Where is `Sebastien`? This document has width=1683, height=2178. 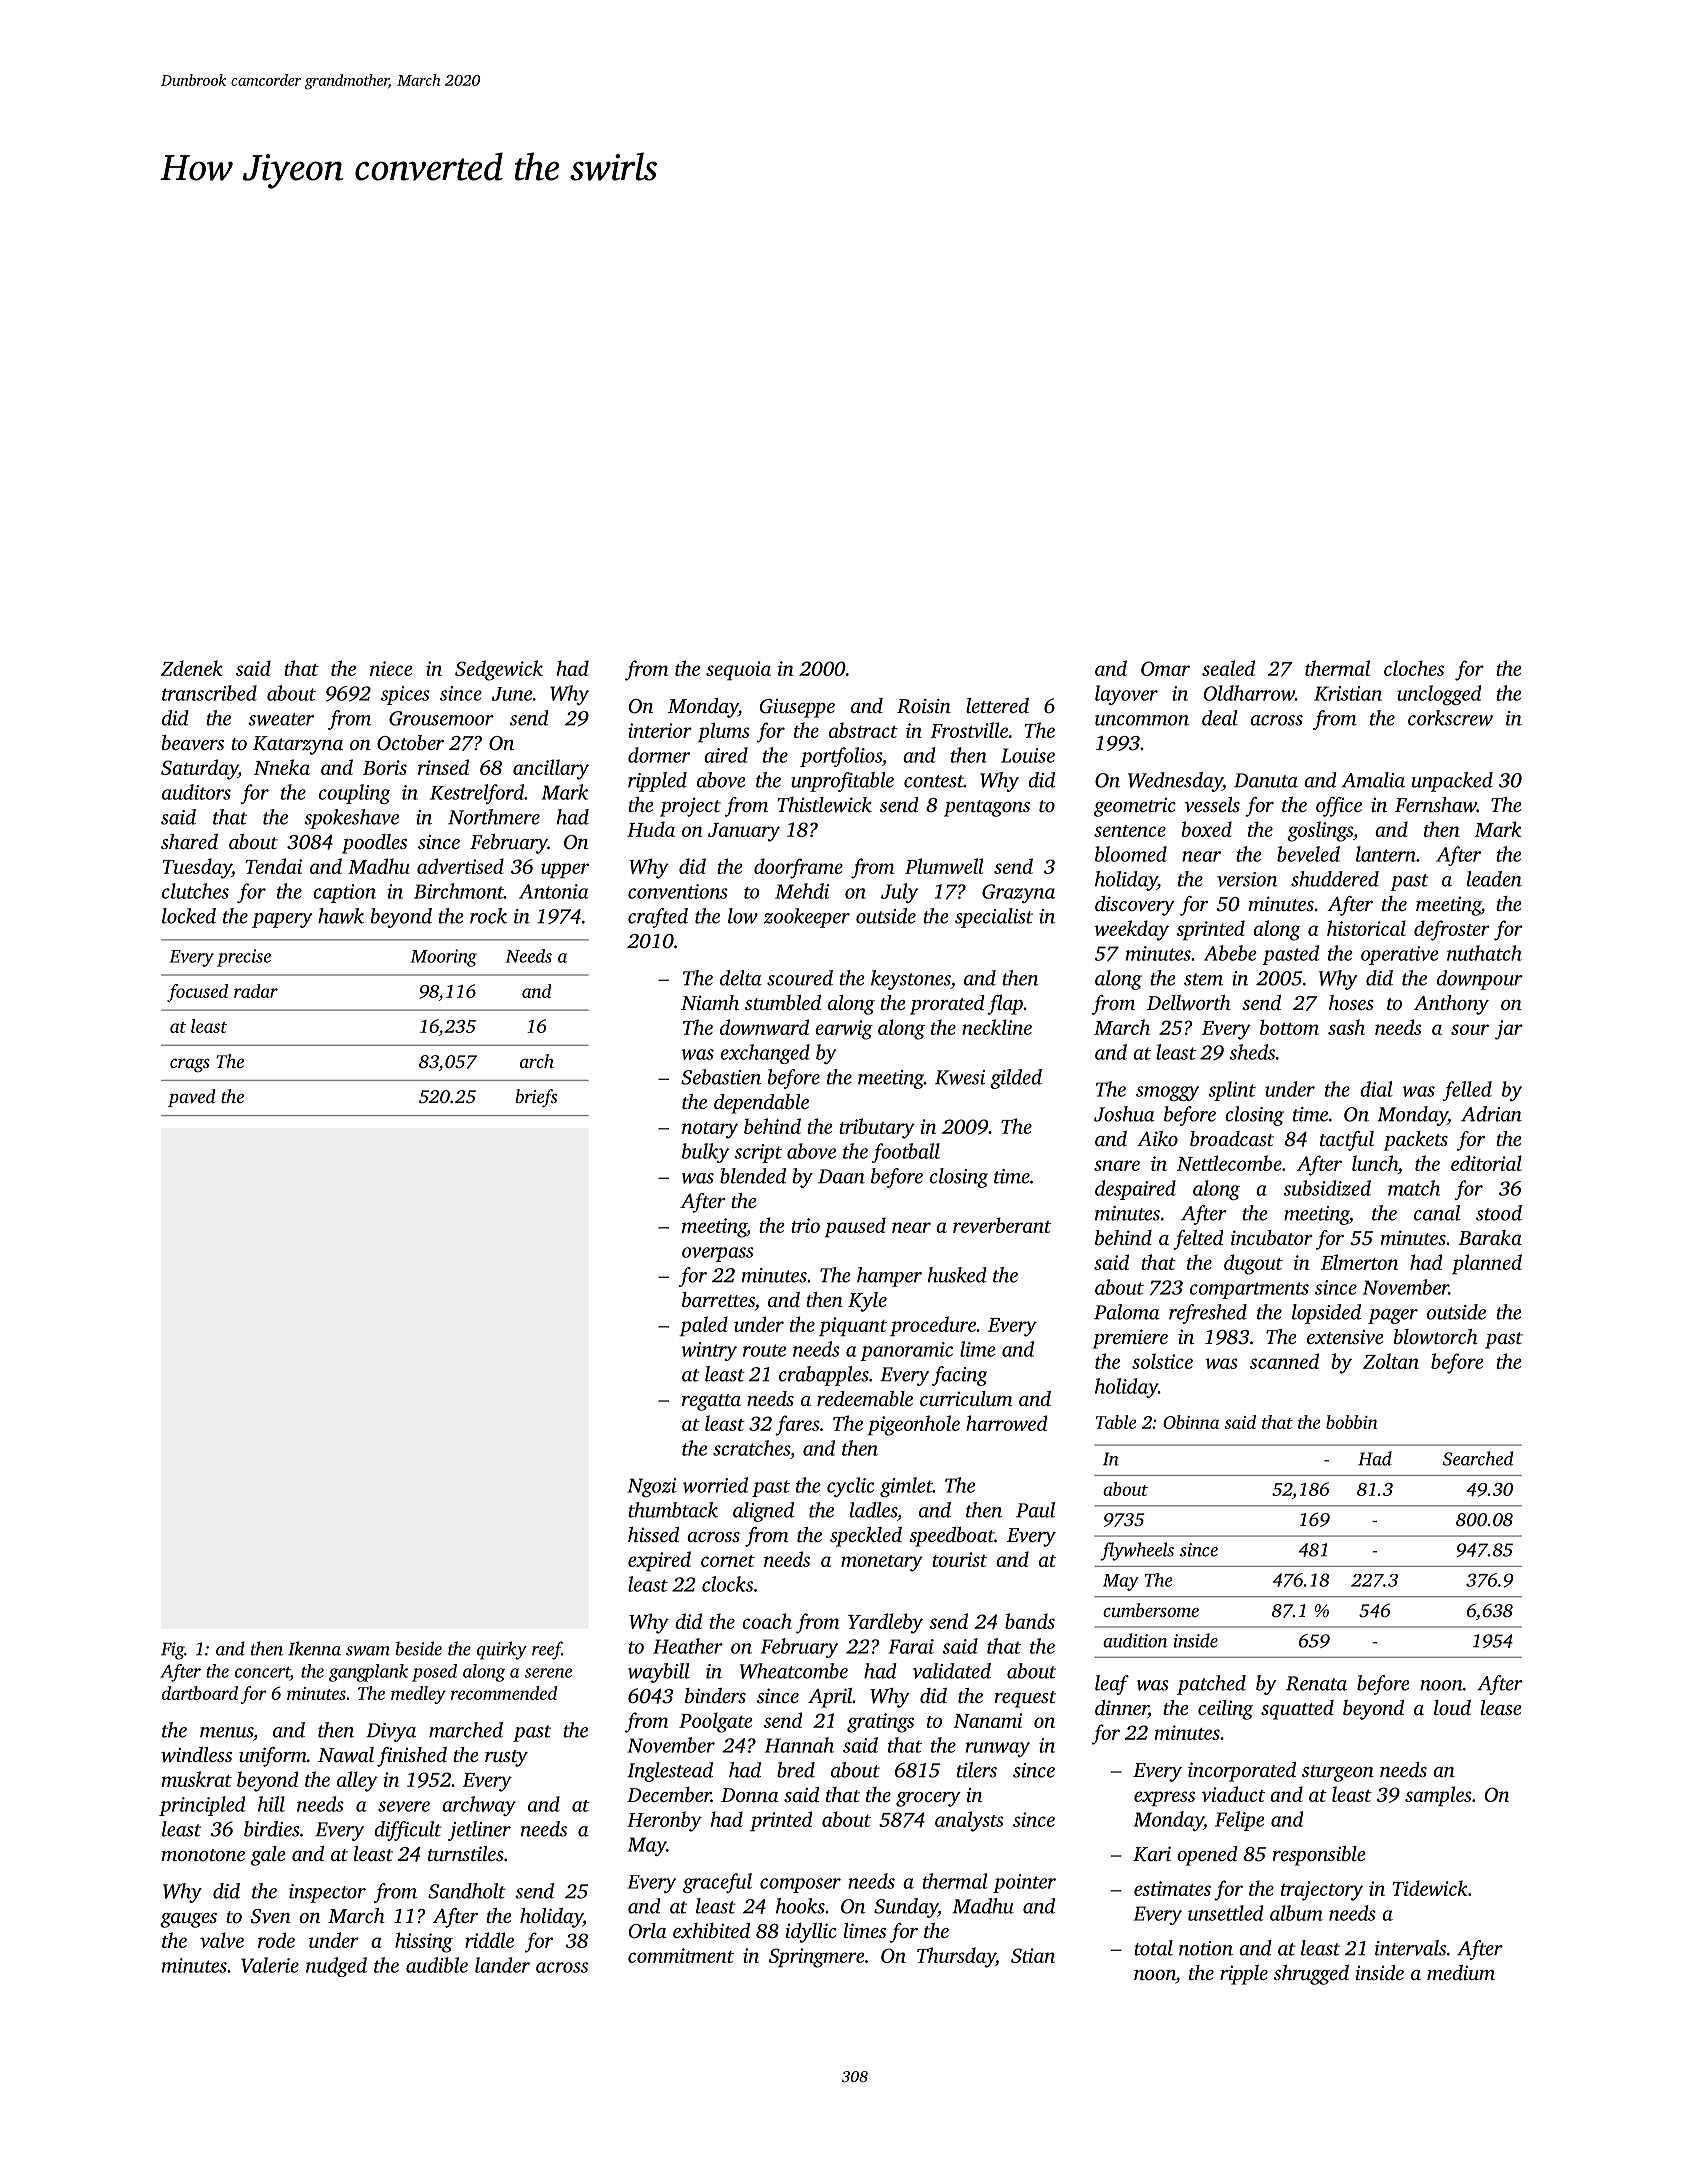 Sebastien is located at coordinates (721, 1077).
